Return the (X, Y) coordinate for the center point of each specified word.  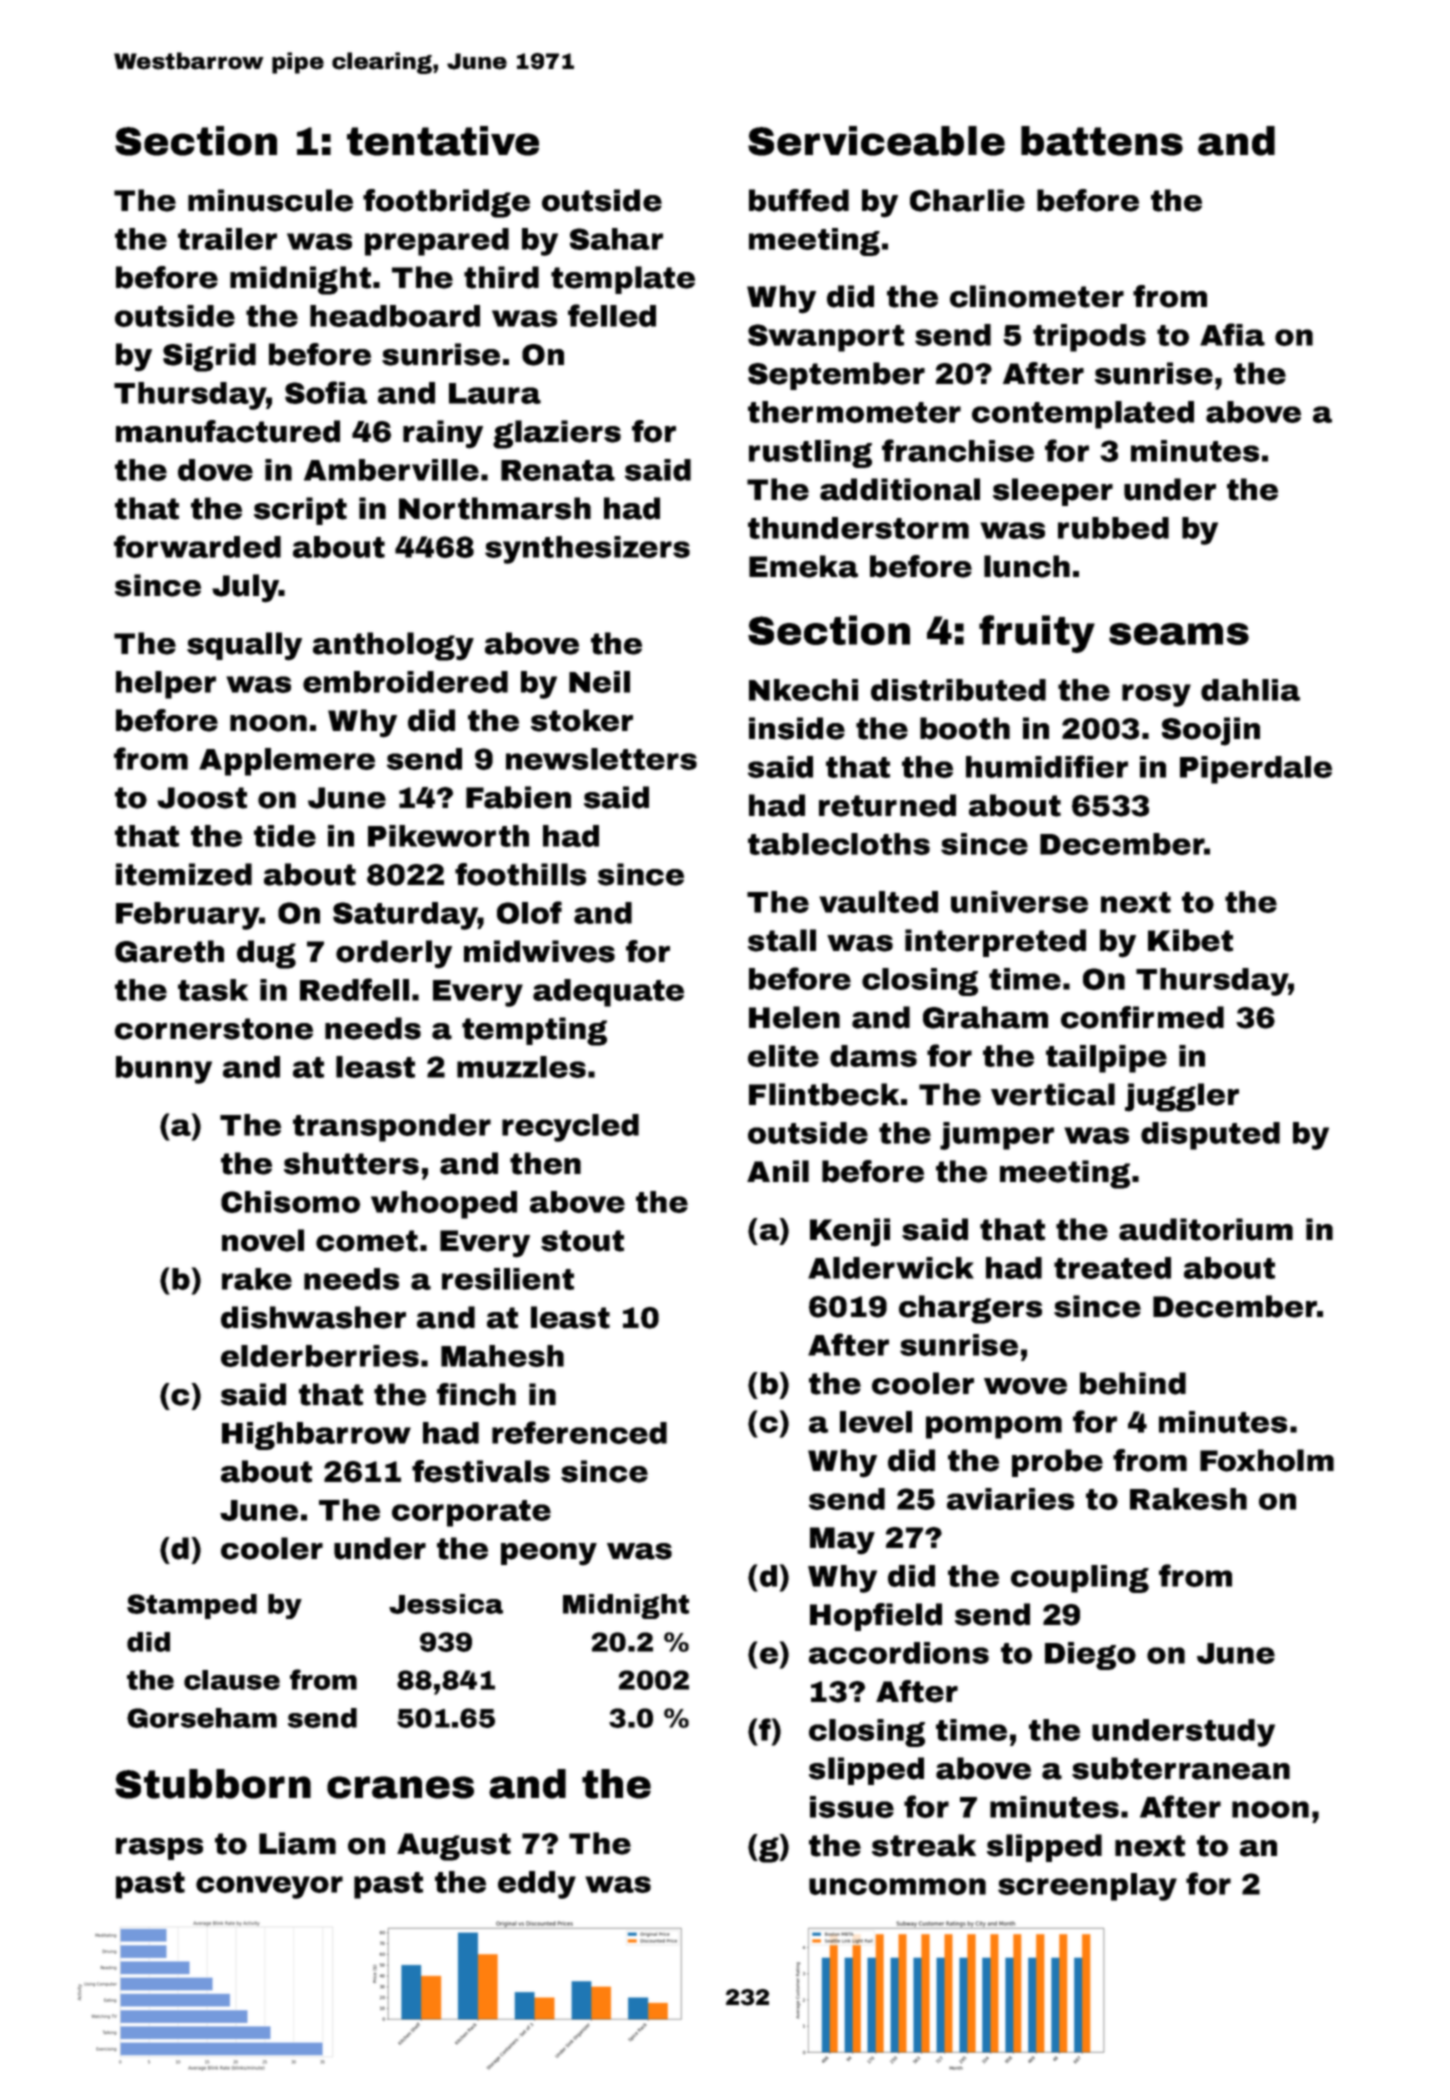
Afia (1232, 334)
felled (612, 315)
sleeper (1053, 492)
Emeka (803, 566)
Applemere (287, 762)
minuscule (270, 200)
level (876, 1422)
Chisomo (290, 1202)
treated (1112, 1268)
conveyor (269, 1887)
